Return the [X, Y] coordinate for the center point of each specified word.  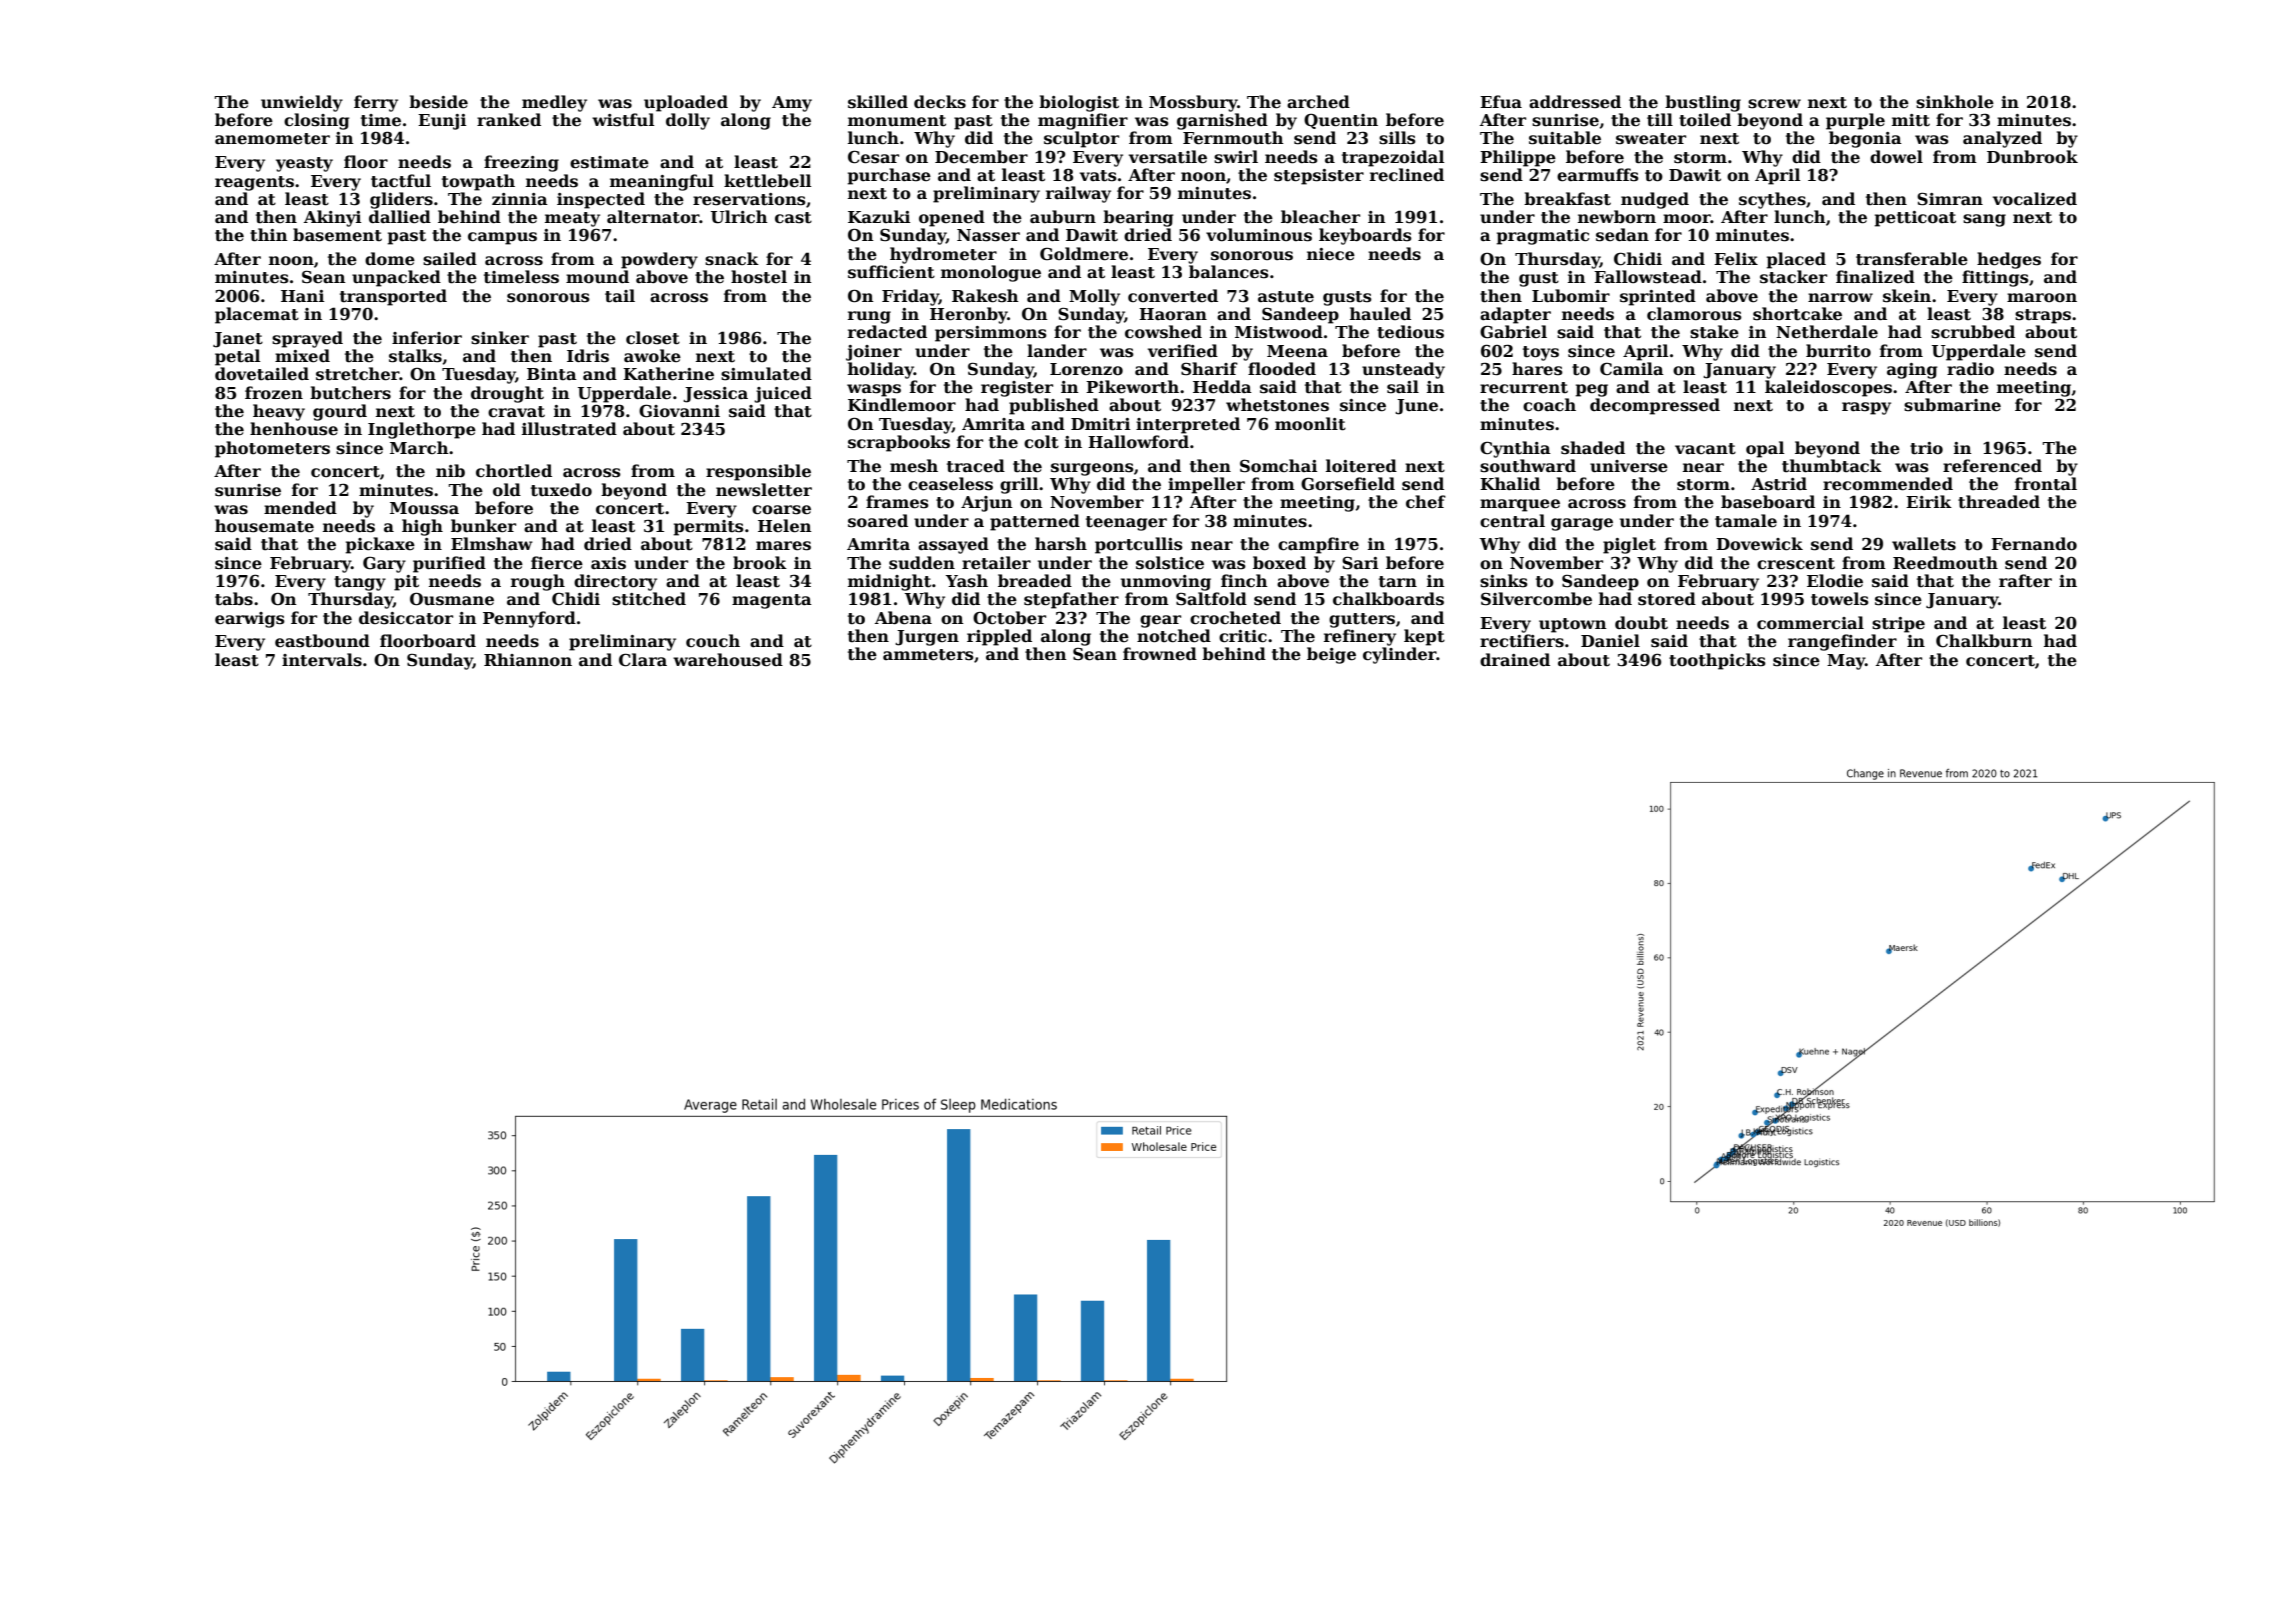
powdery [659, 260]
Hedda [1222, 387]
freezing [521, 163]
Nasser [988, 235]
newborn [1617, 217]
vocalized [2035, 199]
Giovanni [679, 411]
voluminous [1259, 235]
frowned [1160, 654]
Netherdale [1827, 332]
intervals [322, 660]
